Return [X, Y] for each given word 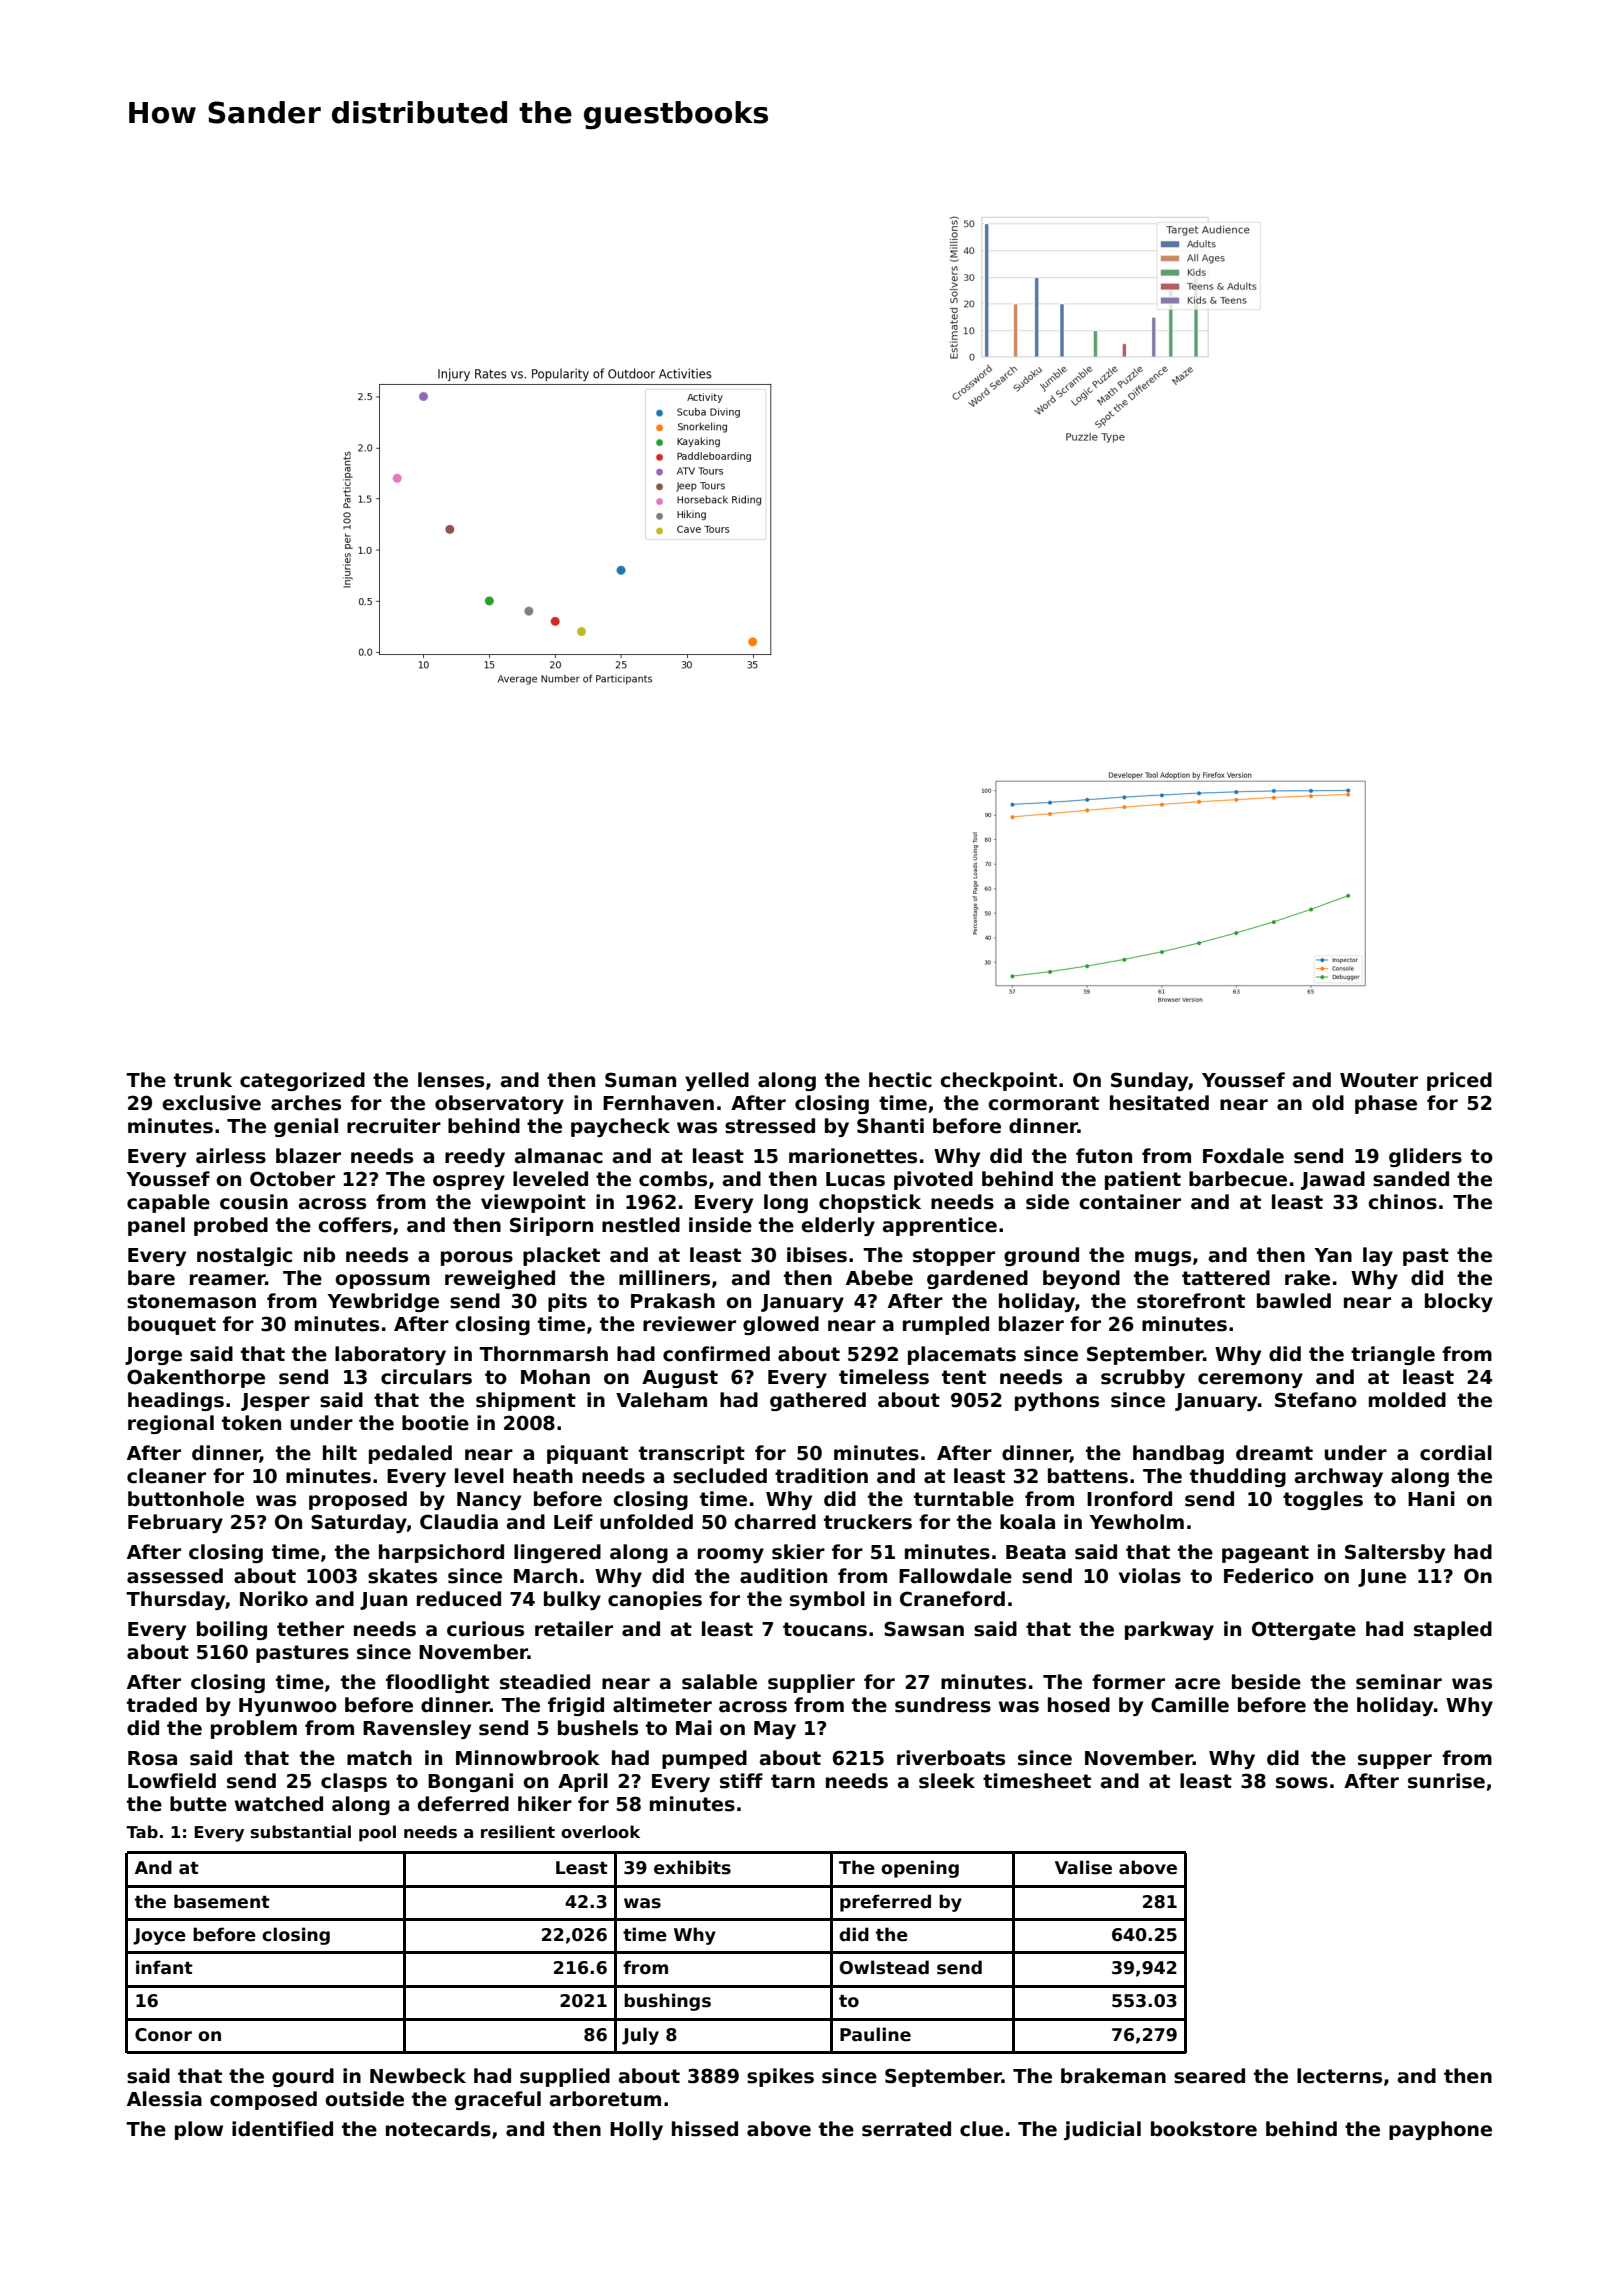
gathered [818, 1401]
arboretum [605, 2099]
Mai [694, 1728]
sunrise [1446, 1781]
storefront [1191, 1301]
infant [164, 1967]
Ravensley [417, 1729]
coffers [355, 1225]
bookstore [1204, 2129]
